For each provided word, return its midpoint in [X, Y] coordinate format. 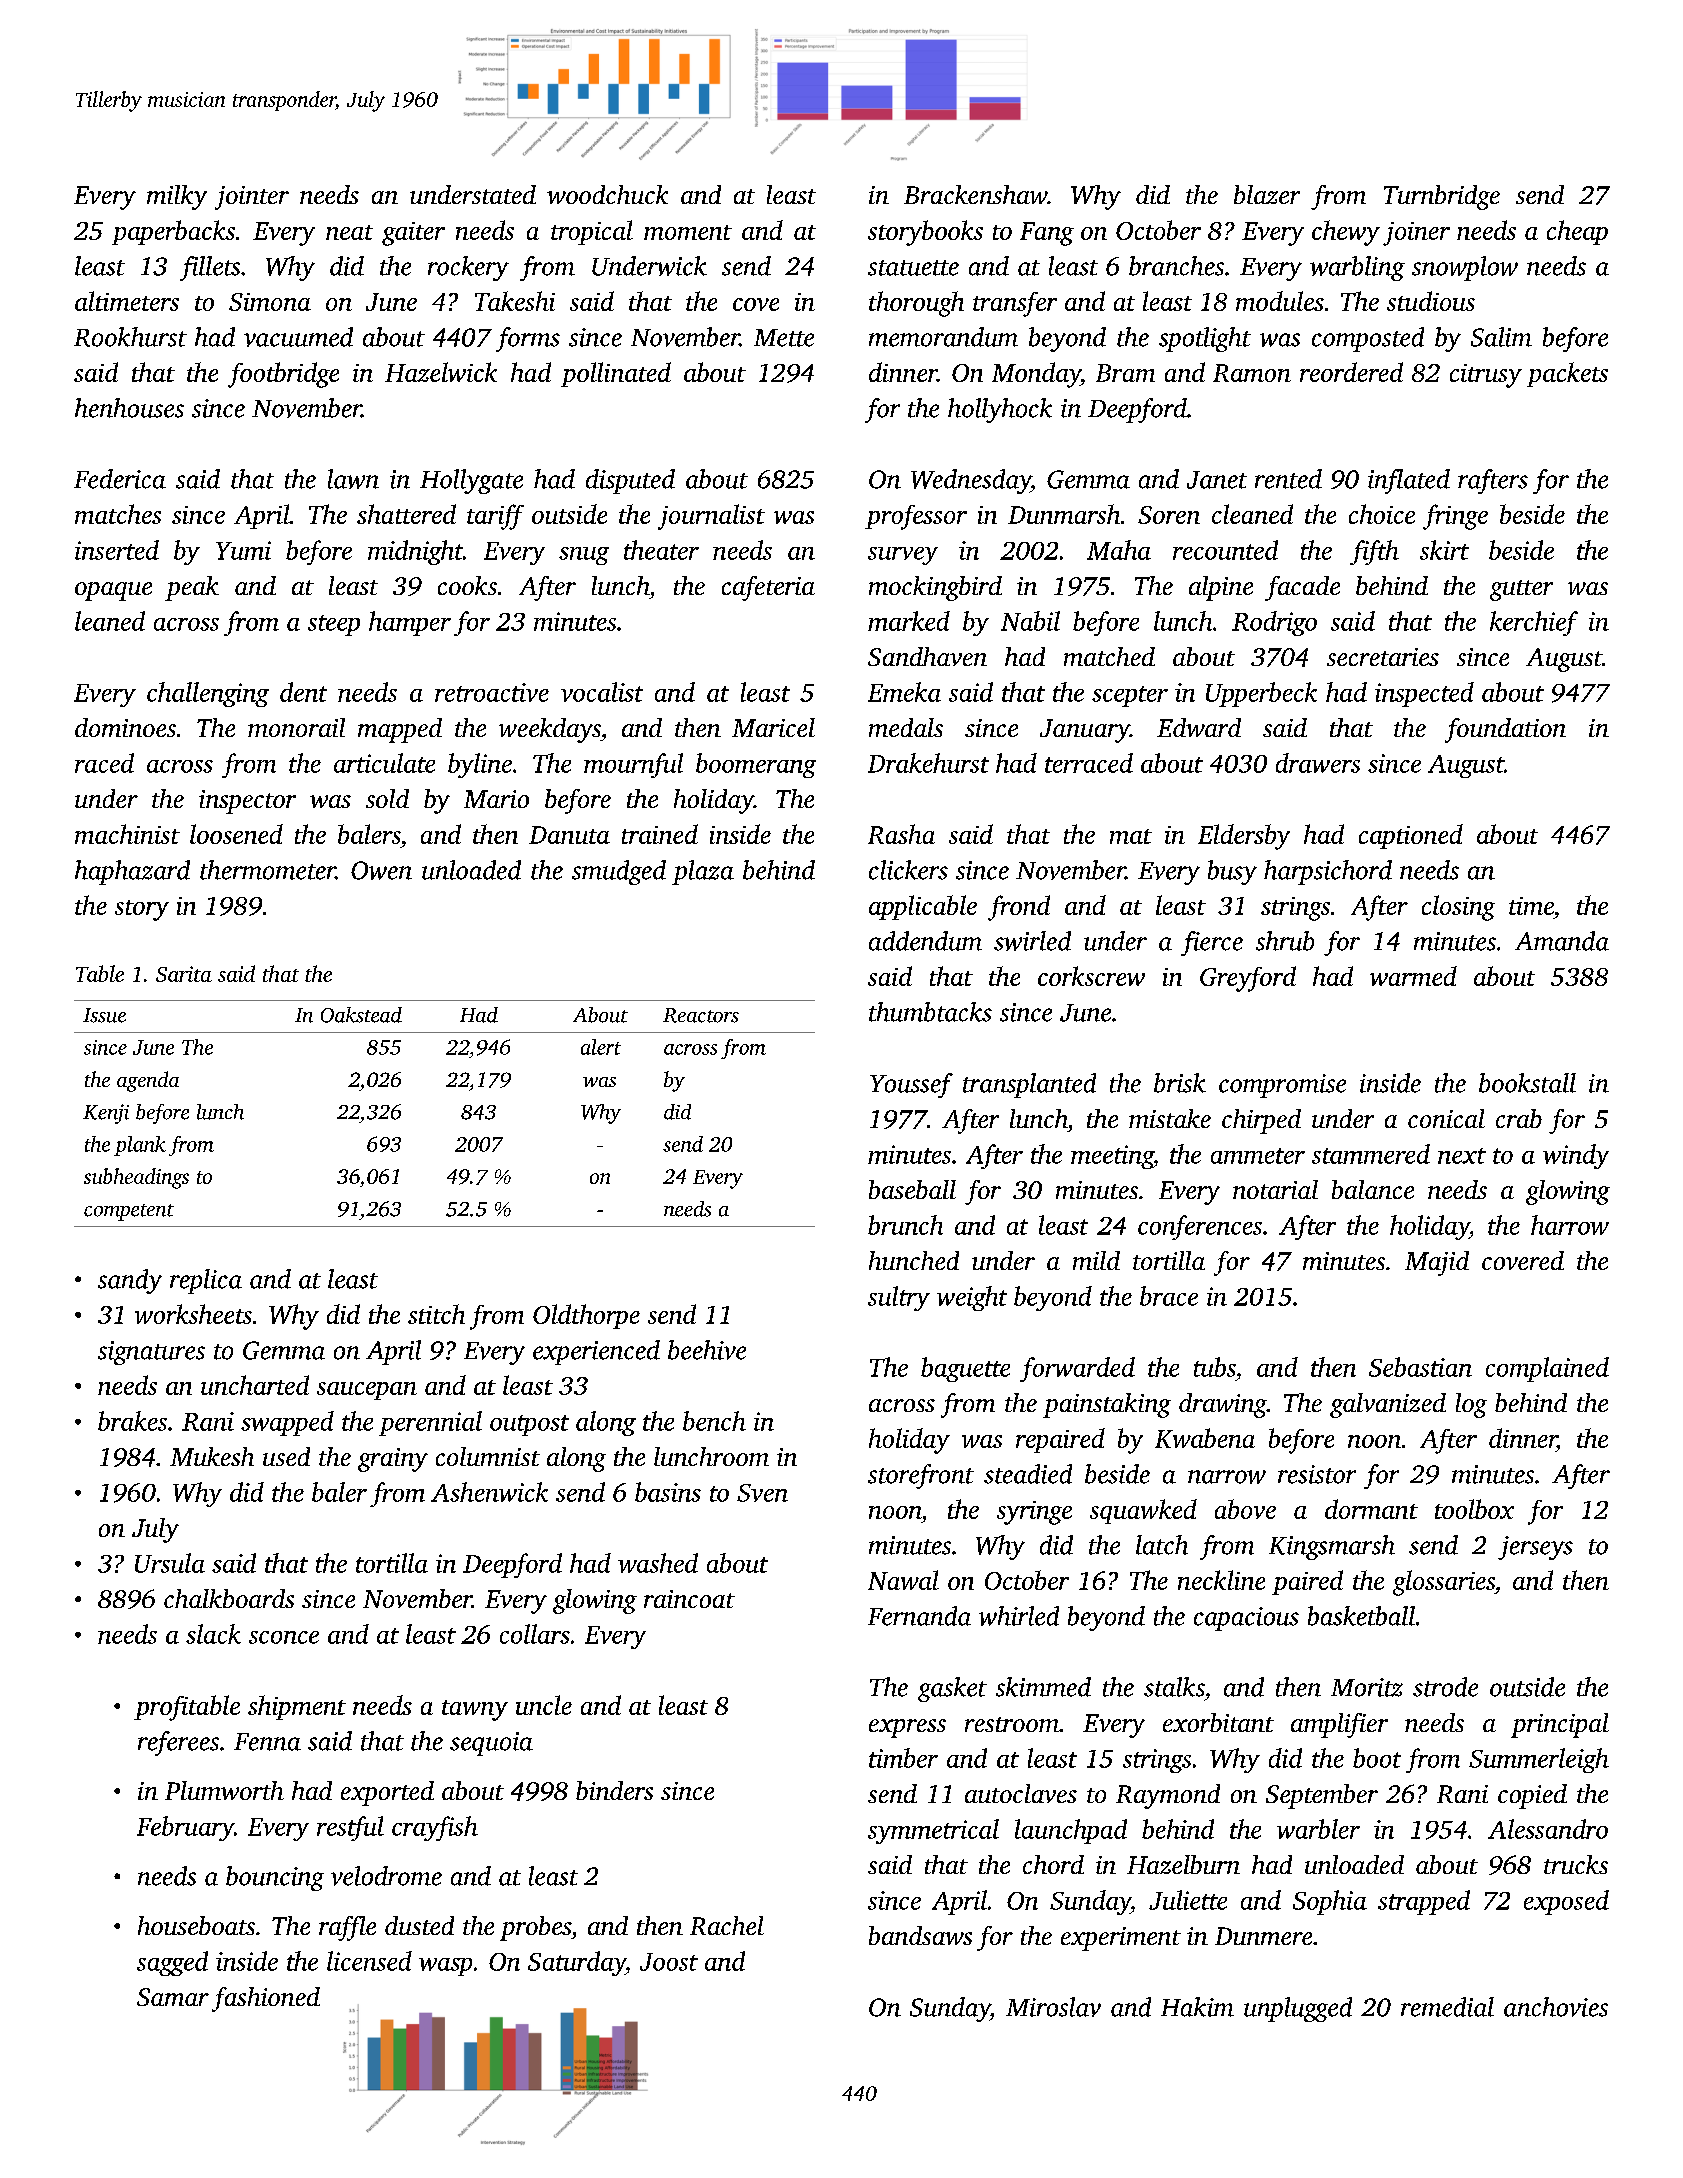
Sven [762, 1493]
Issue [104, 1015]
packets [1567, 374]
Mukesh [212, 1456]
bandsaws [920, 1935]
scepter [1130, 696]
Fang [1047, 234]
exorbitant [1218, 1722]
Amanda [1562, 941]
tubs [1215, 1367]
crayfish [435, 1828]
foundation [1505, 730]
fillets [210, 268]
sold [387, 798]
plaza [703, 872]
